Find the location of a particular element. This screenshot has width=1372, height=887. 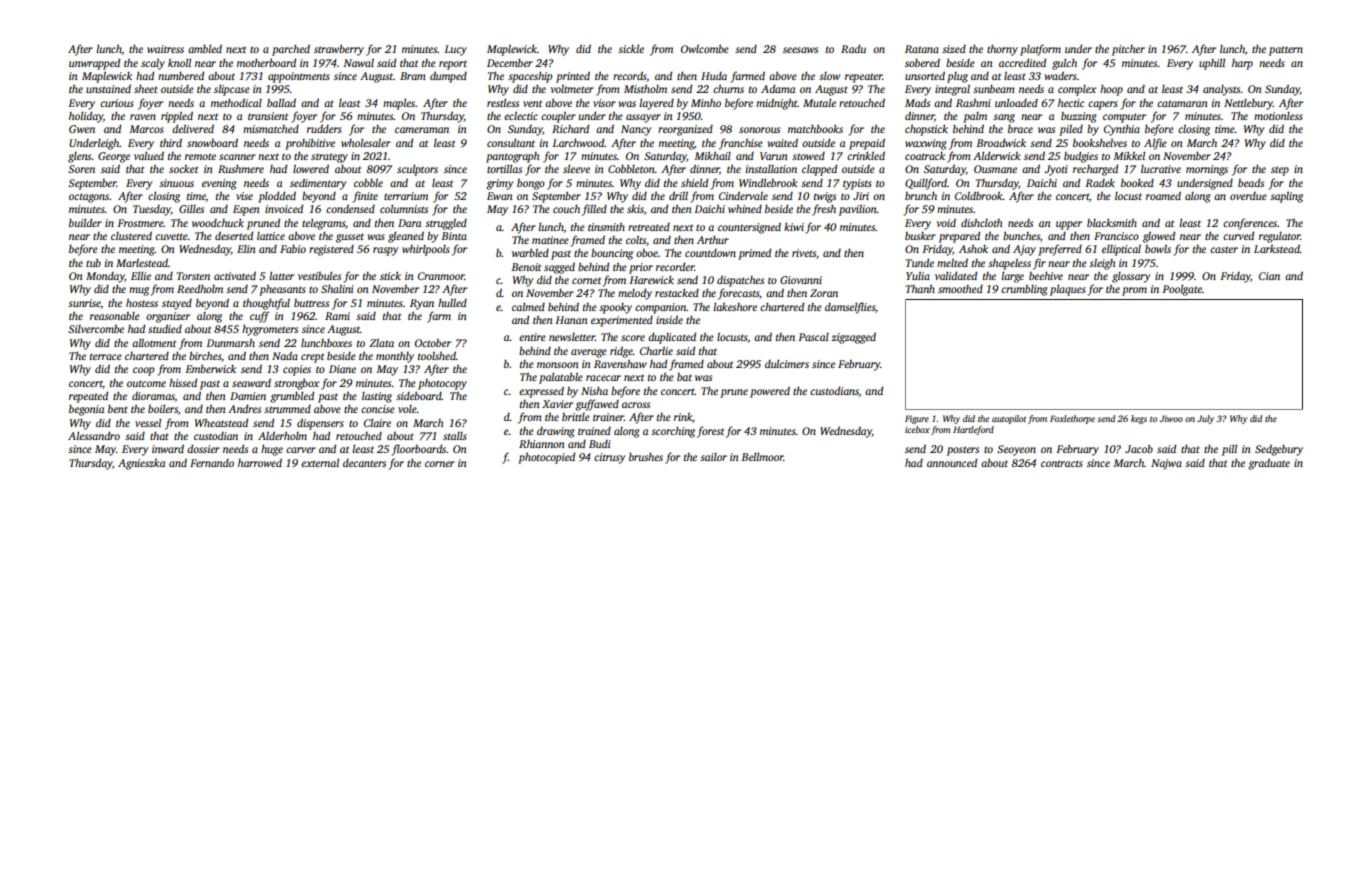

seesaws is located at coordinates (800, 50).
